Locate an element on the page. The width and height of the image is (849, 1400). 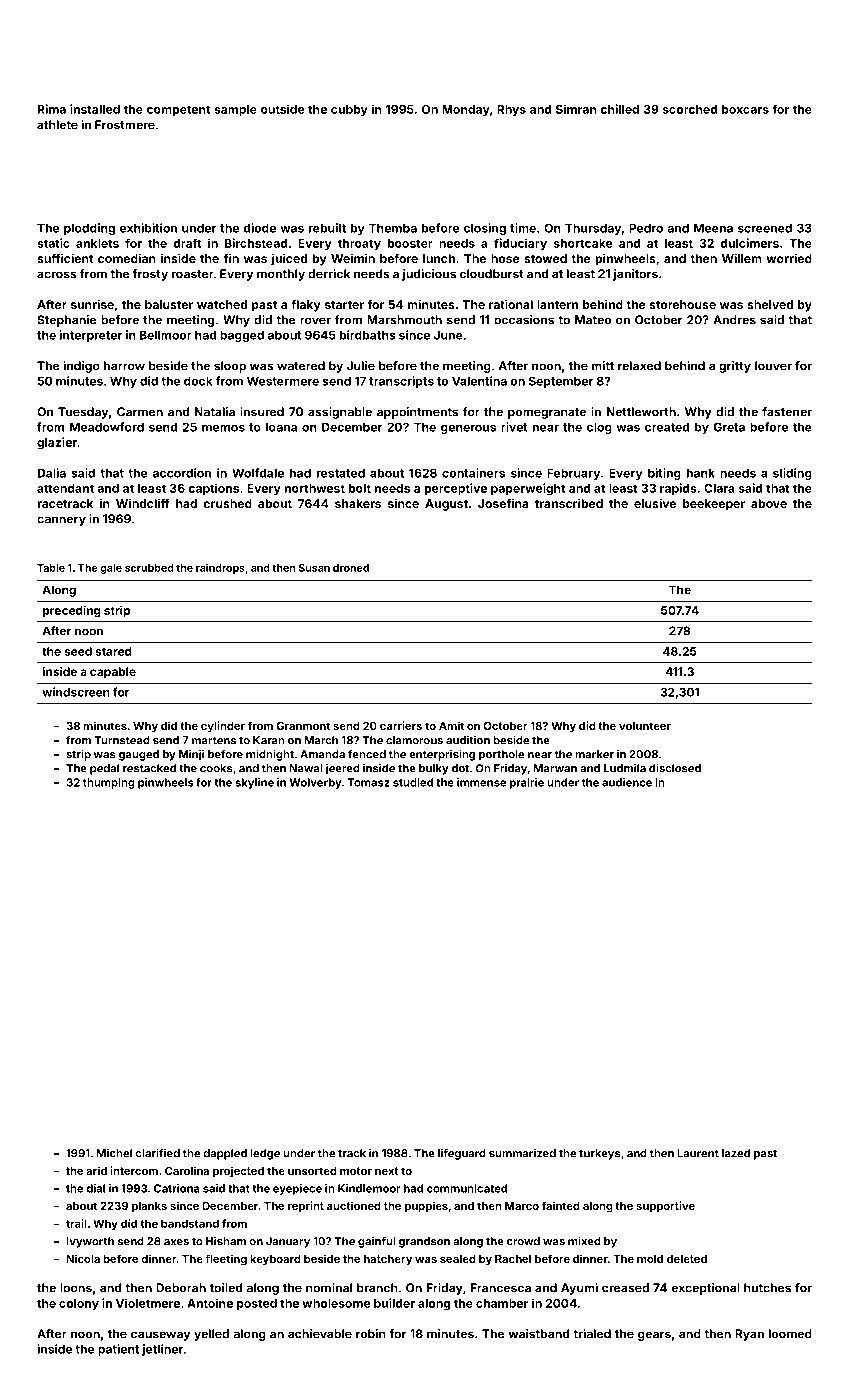
exhibition is located at coordinates (148, 228).
